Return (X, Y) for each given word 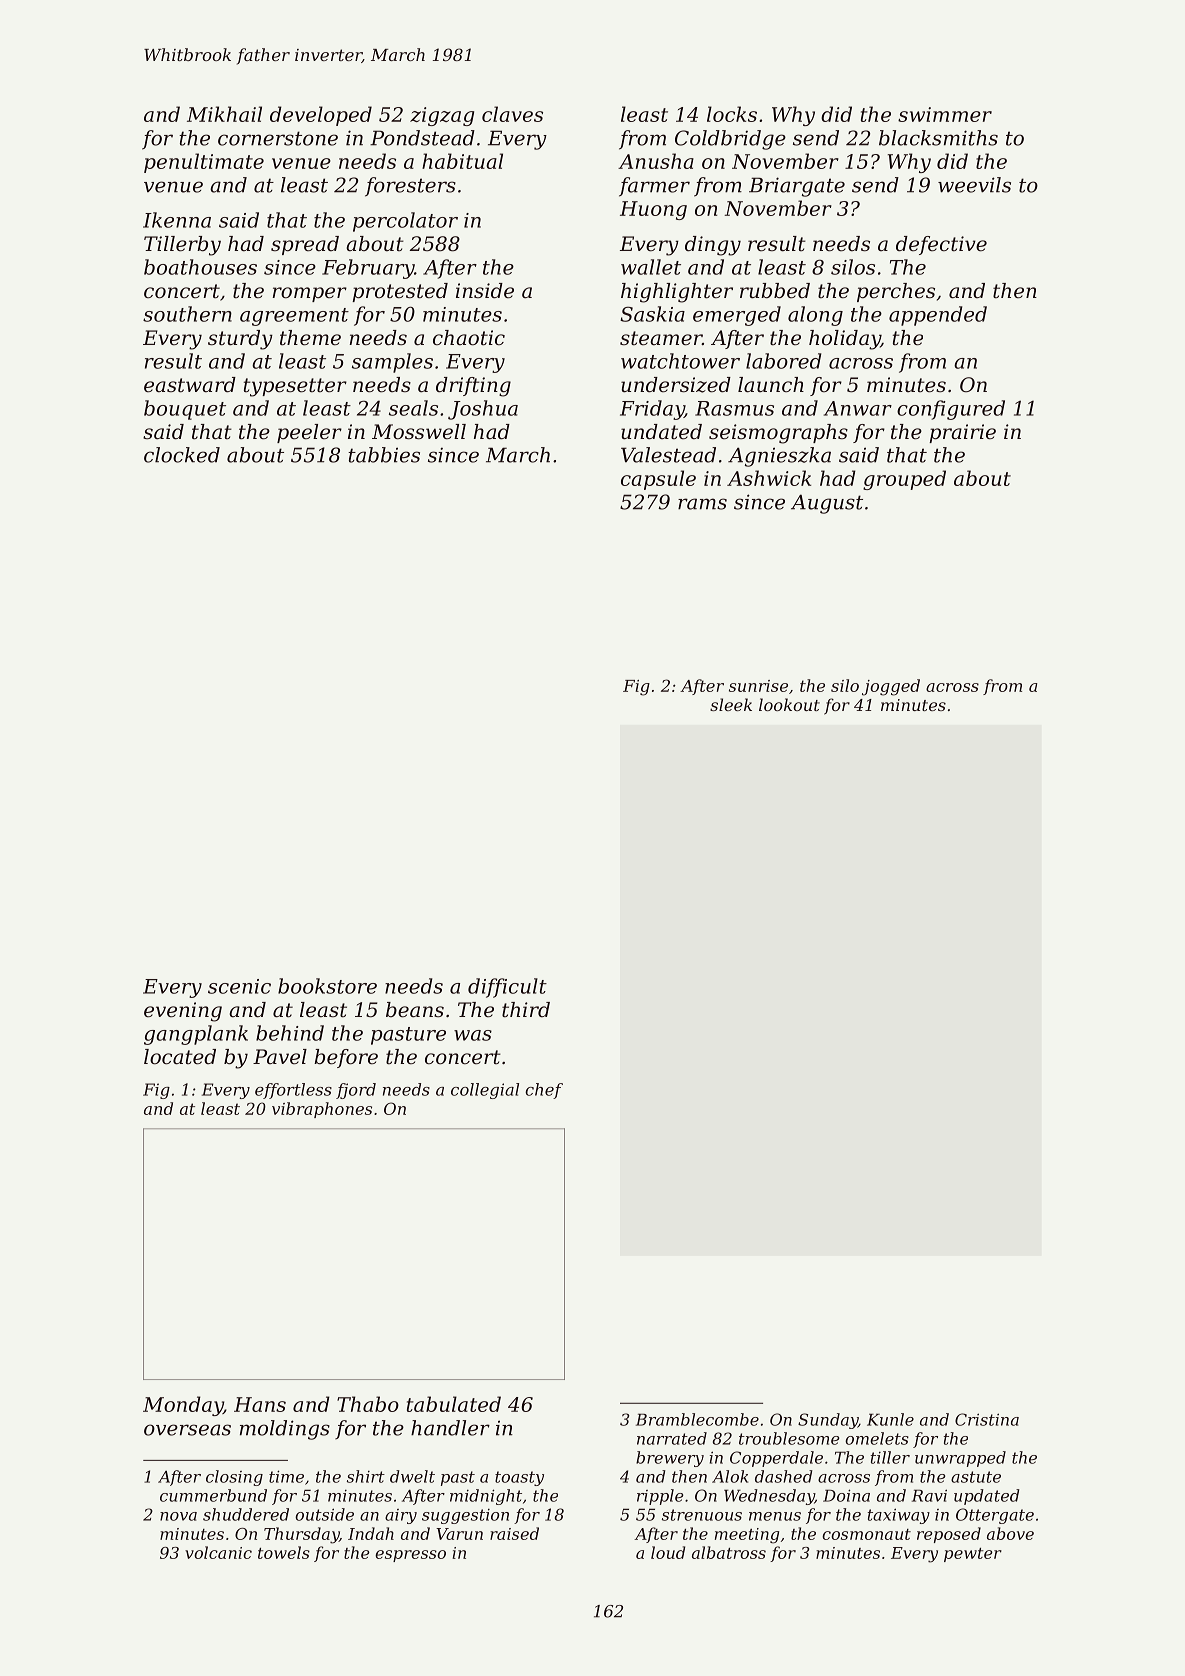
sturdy (240, 340)
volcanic (218, 1552)
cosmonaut (866, 1534)
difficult (507, 988)
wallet (651, 267)
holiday (845, 340)
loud (668, 1552)
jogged (891, 687)
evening (183, 1012)
